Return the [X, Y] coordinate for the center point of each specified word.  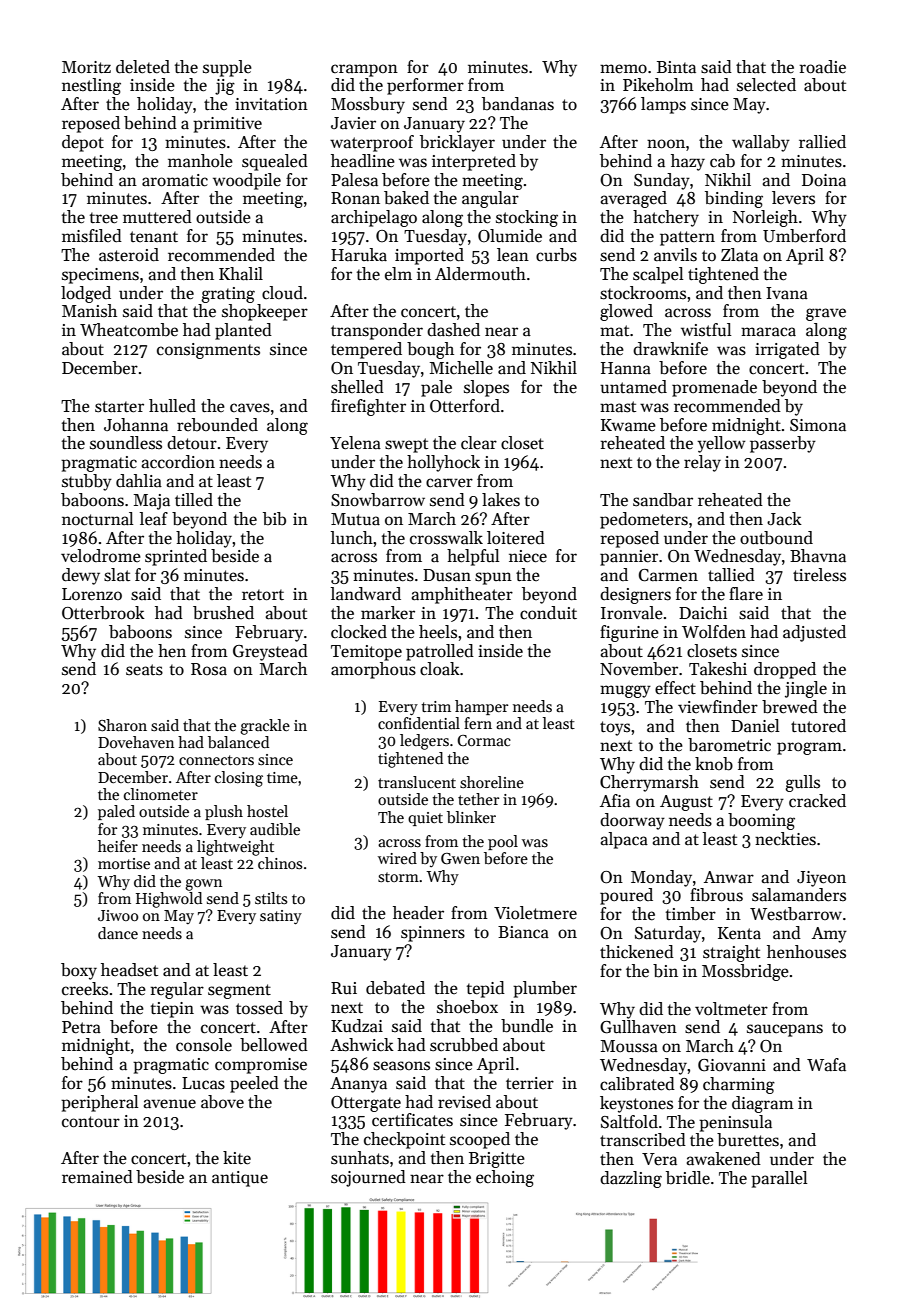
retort [263, 595]
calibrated [637, 1084]
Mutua [355, 519]
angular [490, 199]
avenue [169, 1104]
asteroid [129, 255]
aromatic [175, 180]
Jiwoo [118, 915]
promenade [714, 388]
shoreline [492, 782]
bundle [527, 1026]
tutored [818, 725]
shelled [357, 387]
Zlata [739, 255]
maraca [768, 332]
